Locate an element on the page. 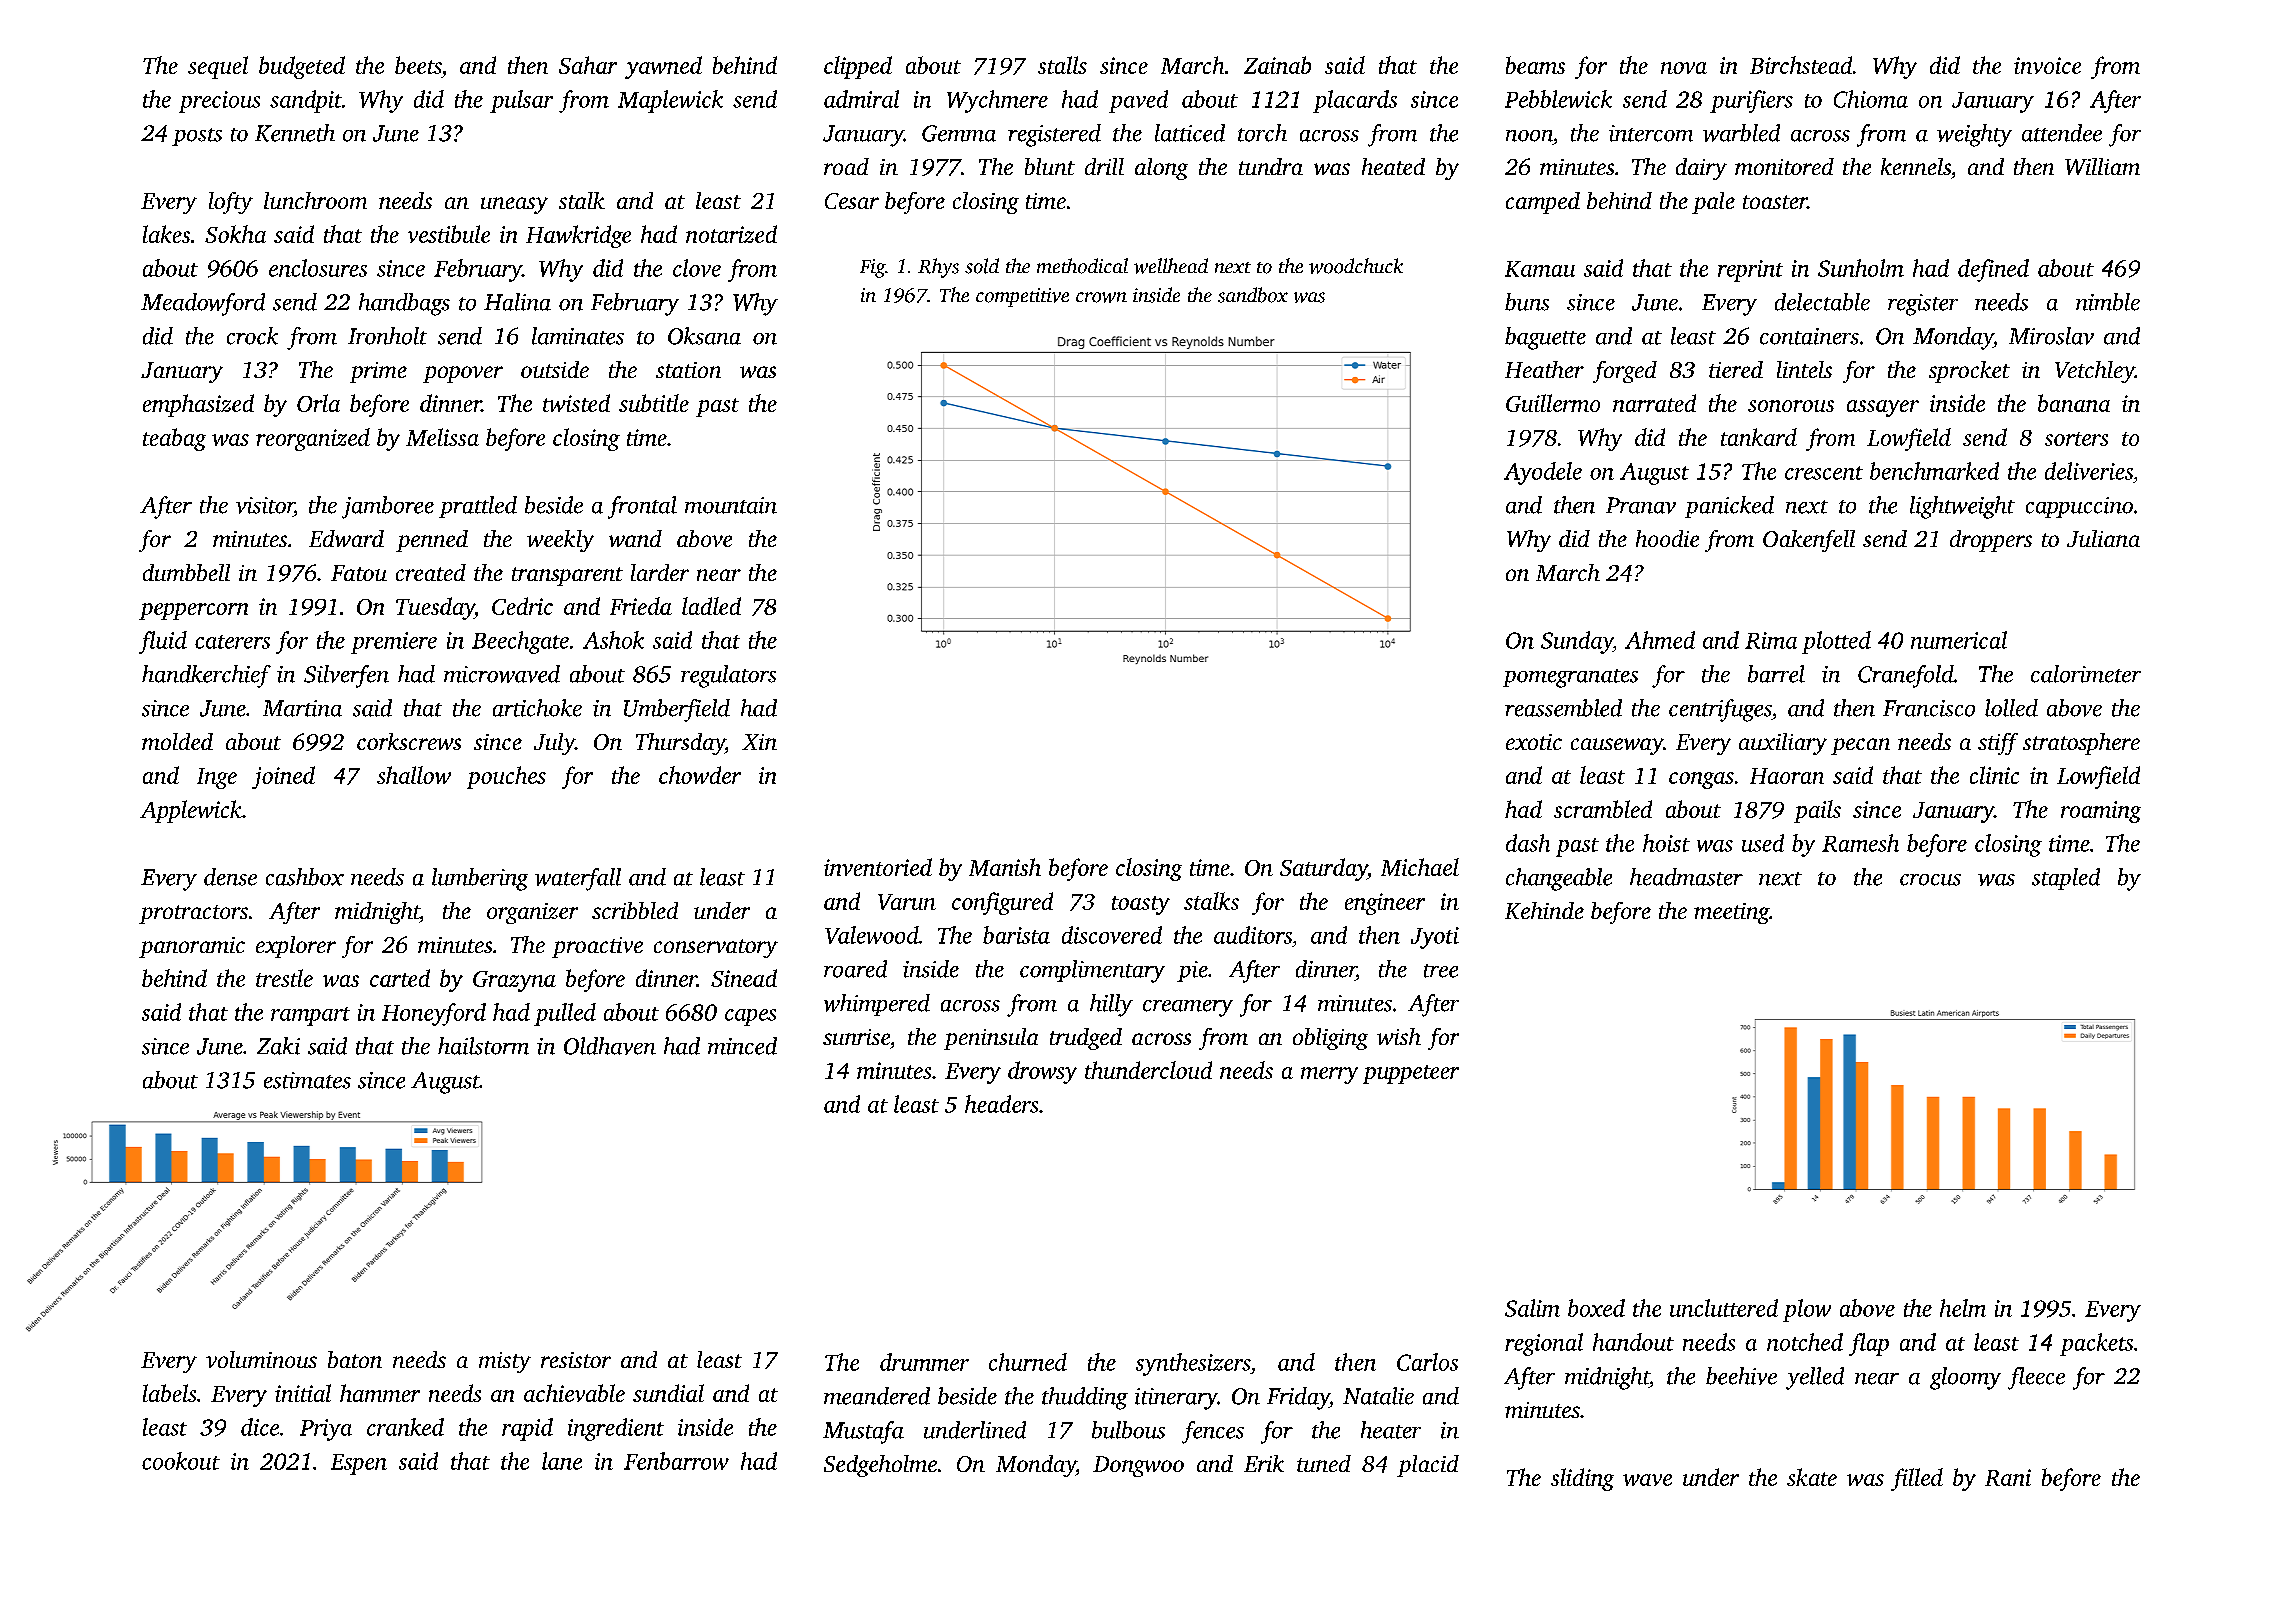  Gemma is located at coordinates (959, 133).
